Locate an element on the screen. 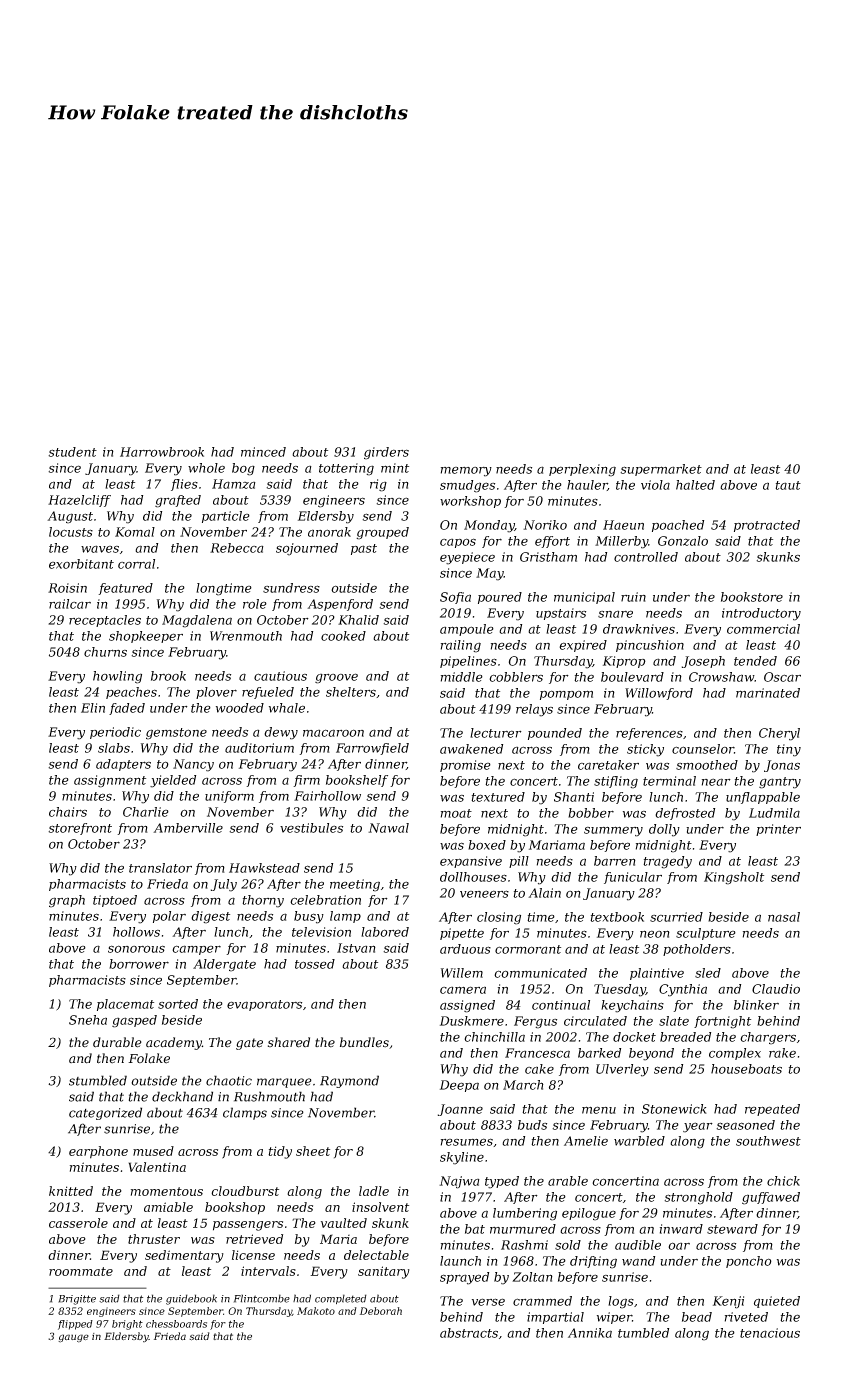 The height and width of the screenshot is (1400, 849). arduous is located at coordinates (465, 949).
